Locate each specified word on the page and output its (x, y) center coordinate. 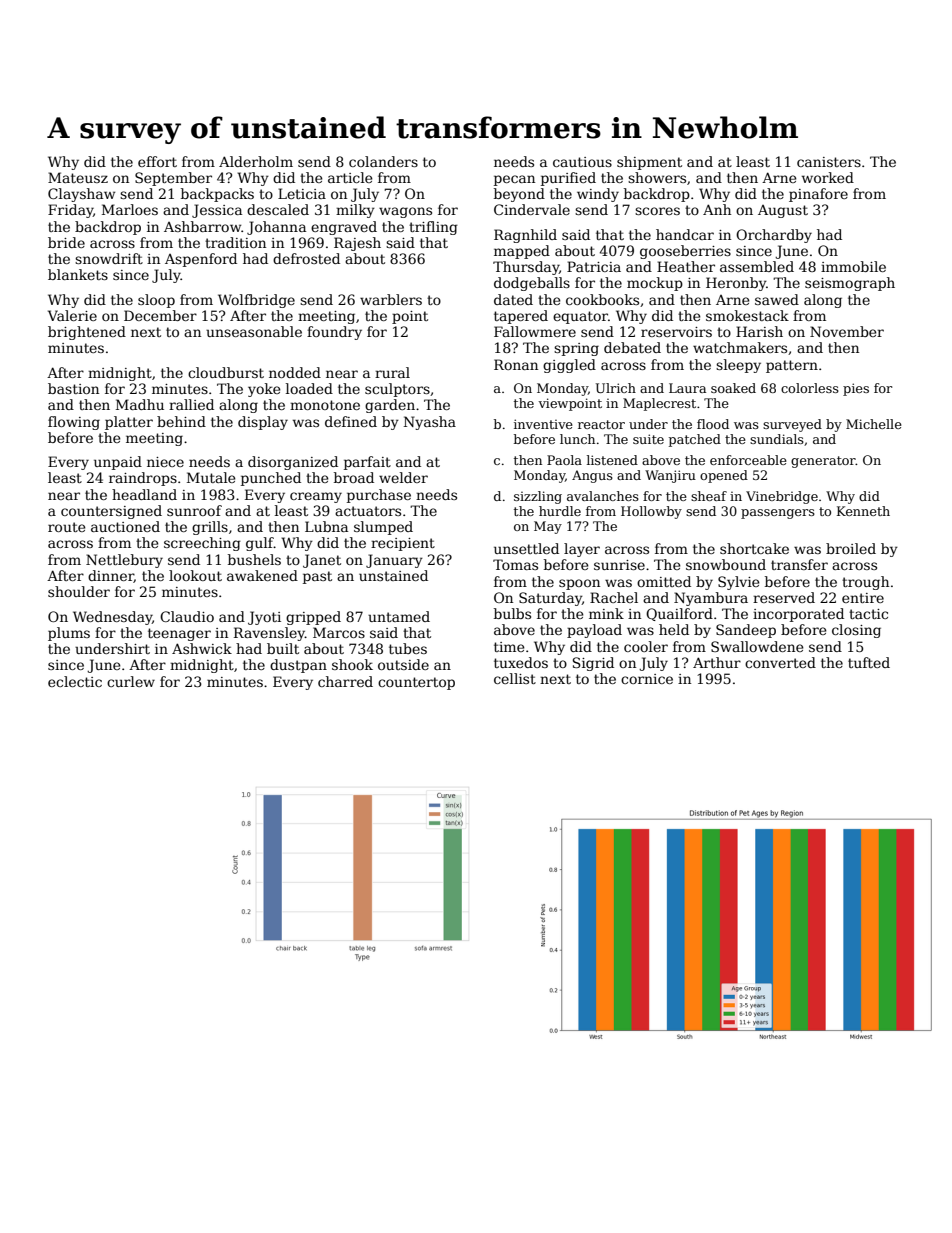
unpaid (118, 463)
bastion (73, 388)
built (283, 648)
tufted (869, 662)
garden (390, 406)
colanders (383, 161)
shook (352, 664)
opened (724, 476)
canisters (829, 162)
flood (713, 424)
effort (157, 161)
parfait (367, 463)
